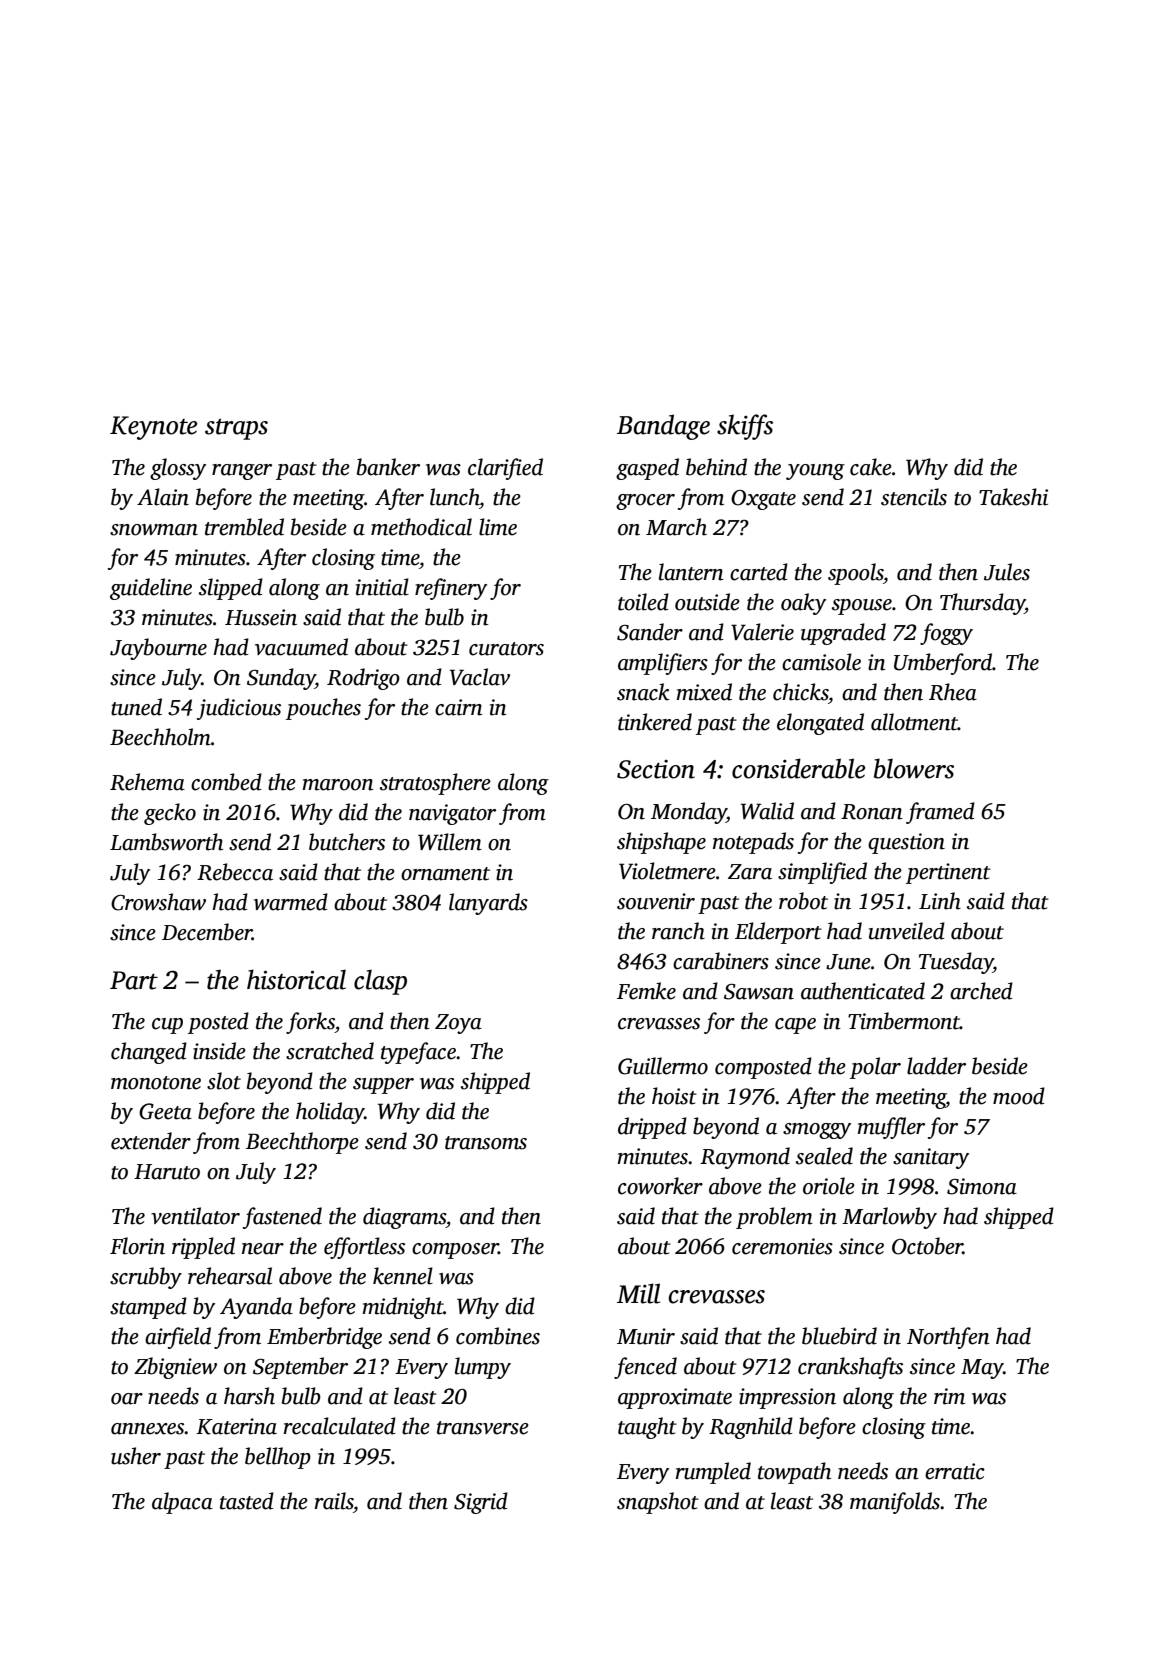 Image resolution: width=1165 pixels, height=1654 pixels. Describe the element at coordinates (646, 991) in the screenshot. I see `Femke` at that location.
